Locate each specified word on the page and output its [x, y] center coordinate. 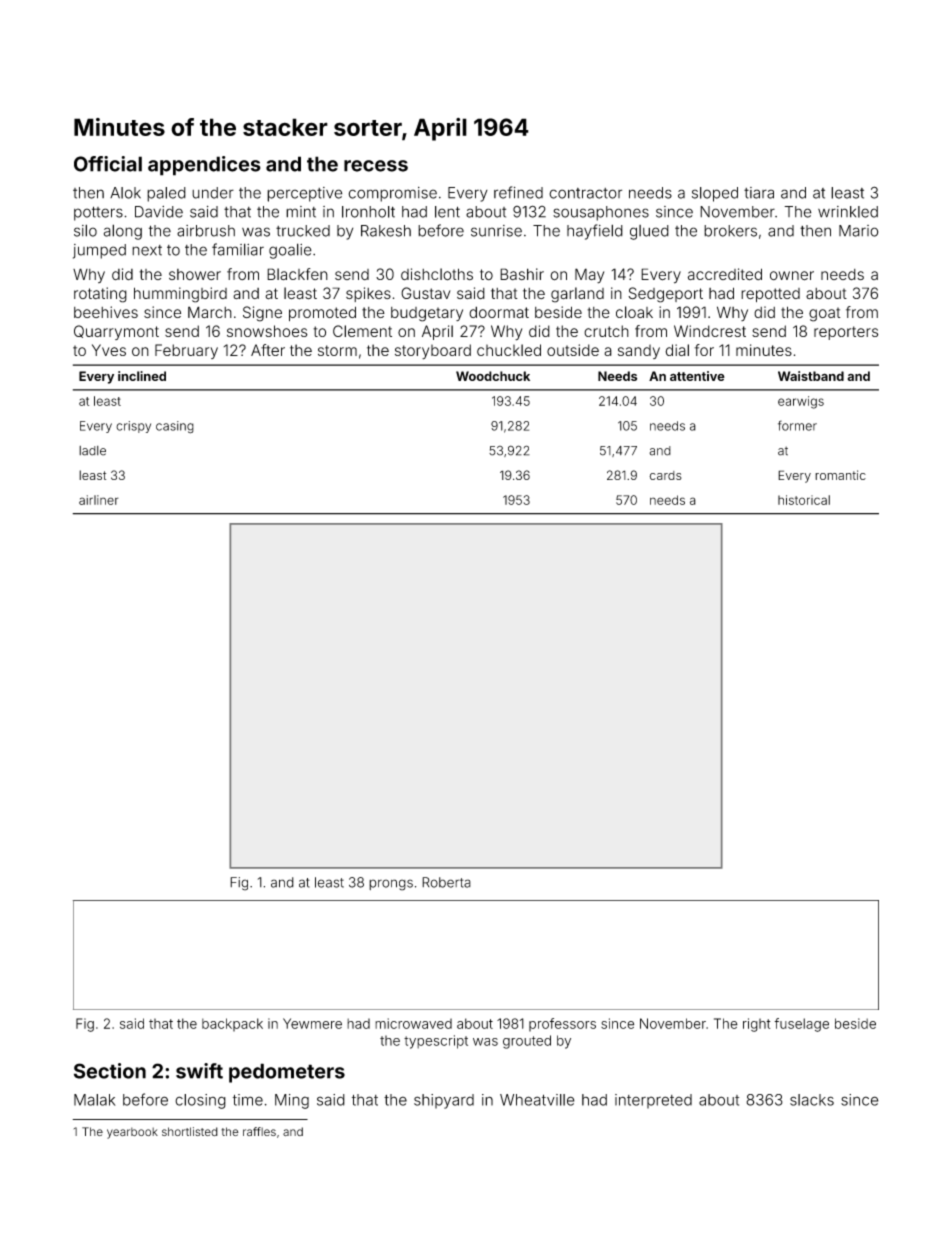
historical [804, 500]
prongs [391, 885]
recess [376, 166]
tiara [759, 193]
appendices [204, 166]
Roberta [446, 882]
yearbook [132, 1133]
